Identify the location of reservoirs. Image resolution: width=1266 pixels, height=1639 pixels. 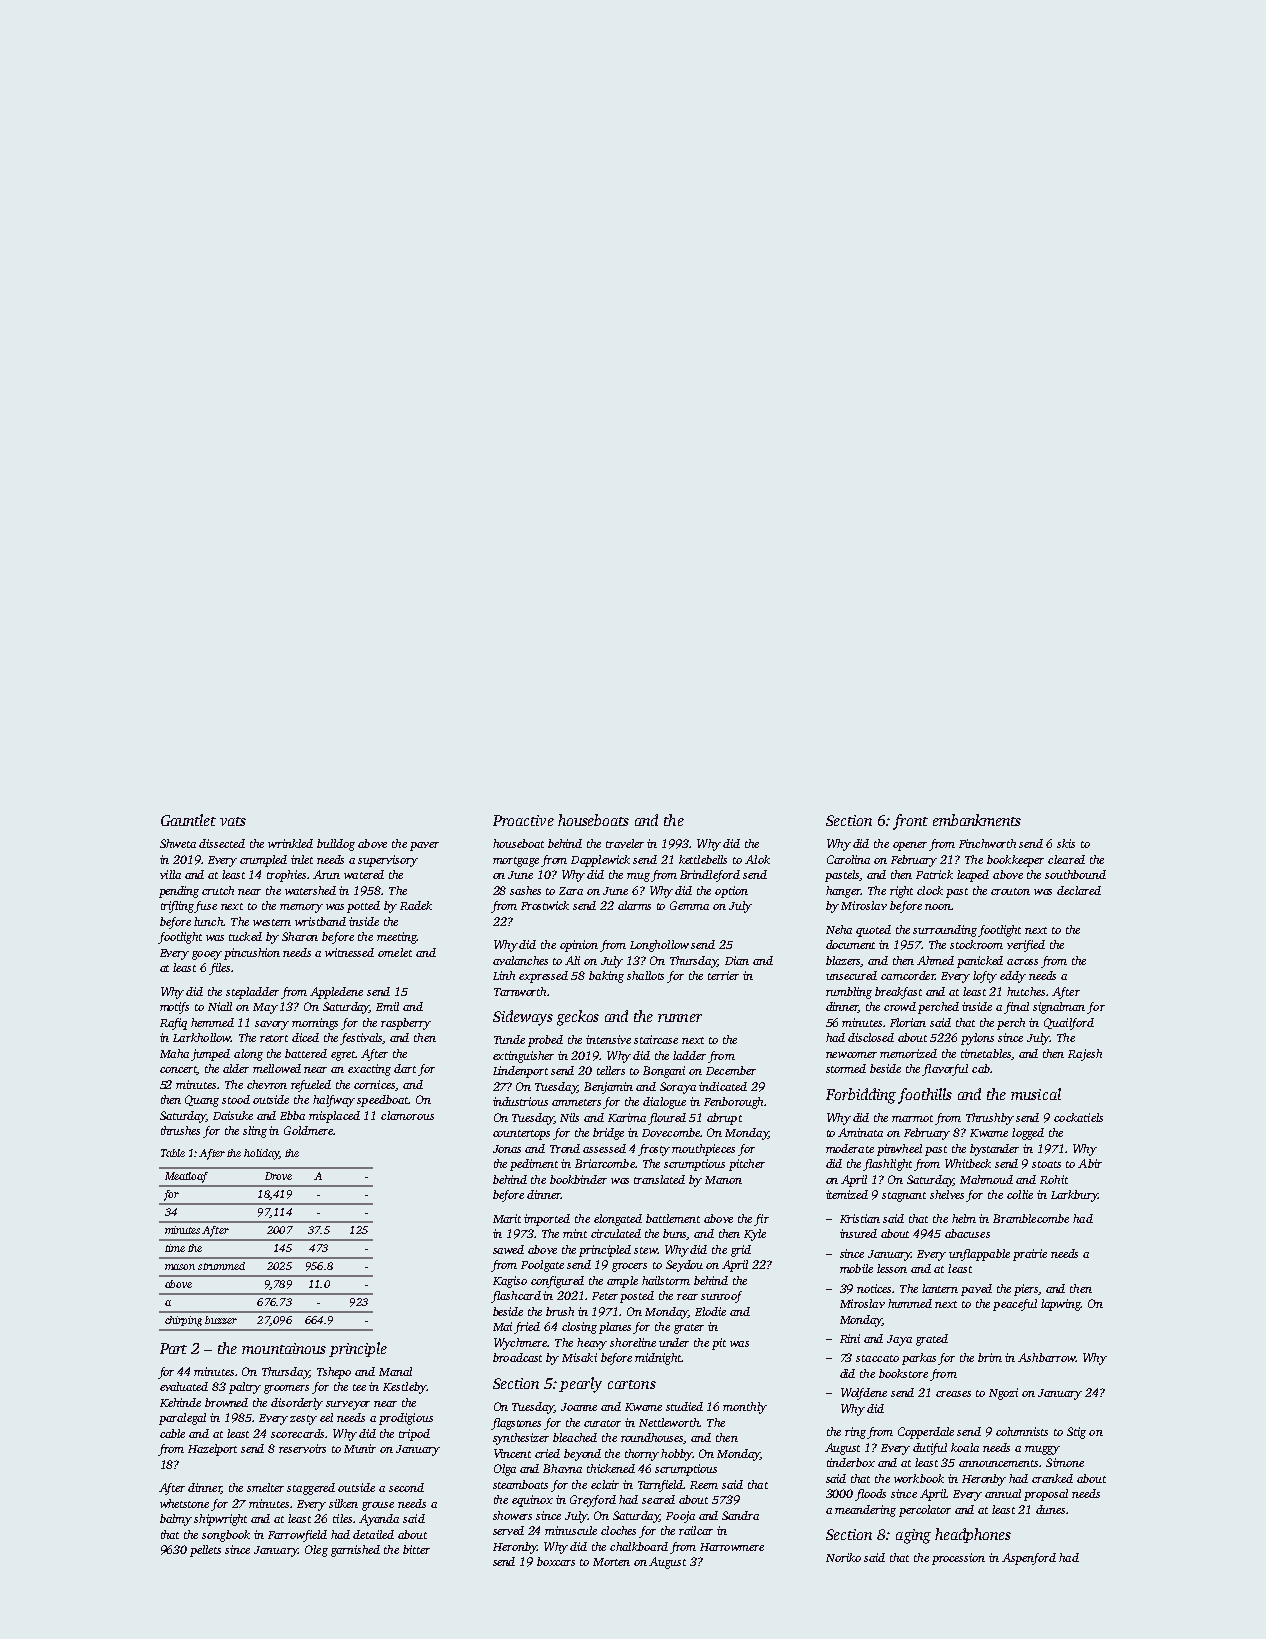
(302, 1448).
